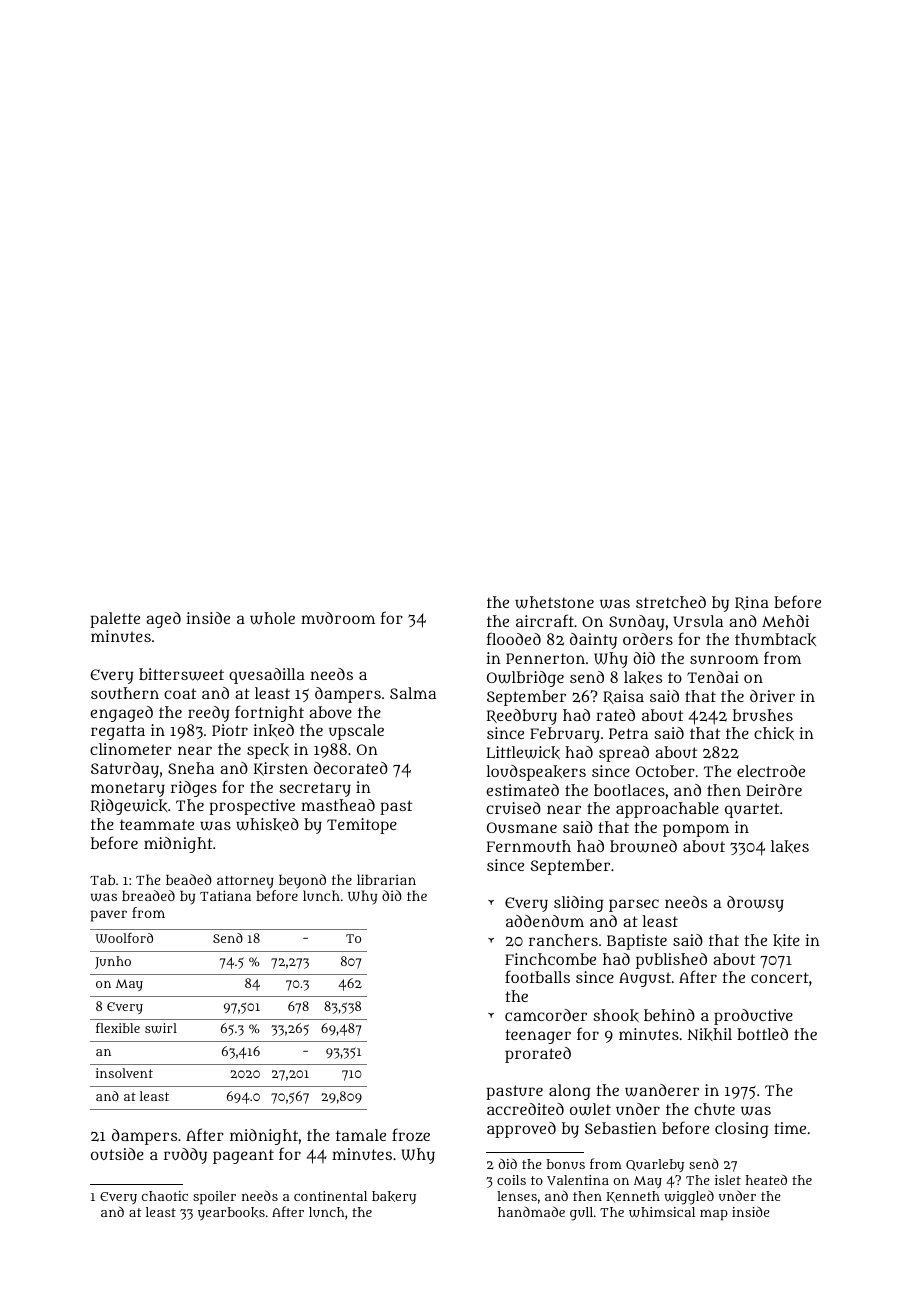 The image size is (924, 1314). I want to click on pageant, so click(243, 1157).
